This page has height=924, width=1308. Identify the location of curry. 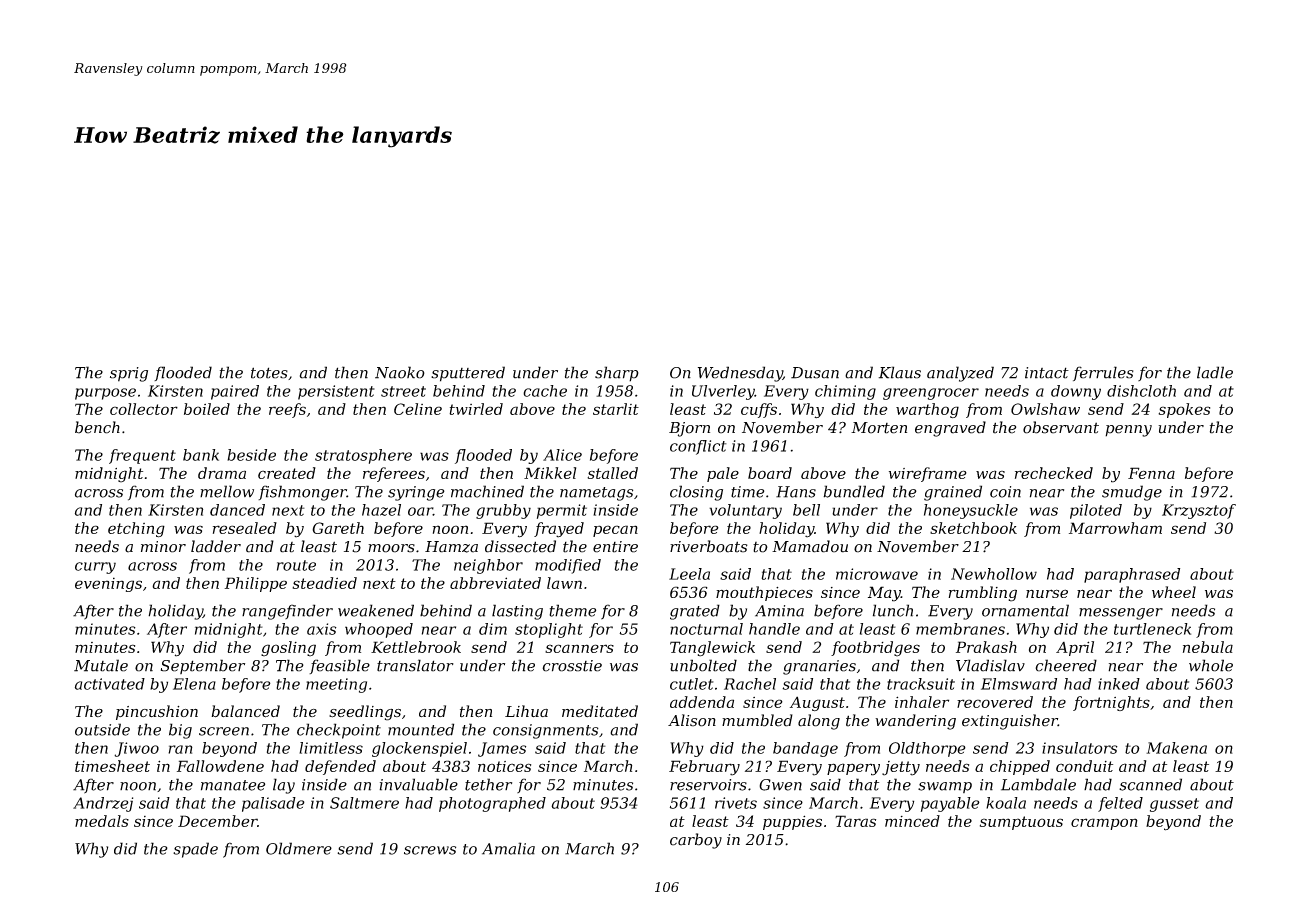
(95, 568).
